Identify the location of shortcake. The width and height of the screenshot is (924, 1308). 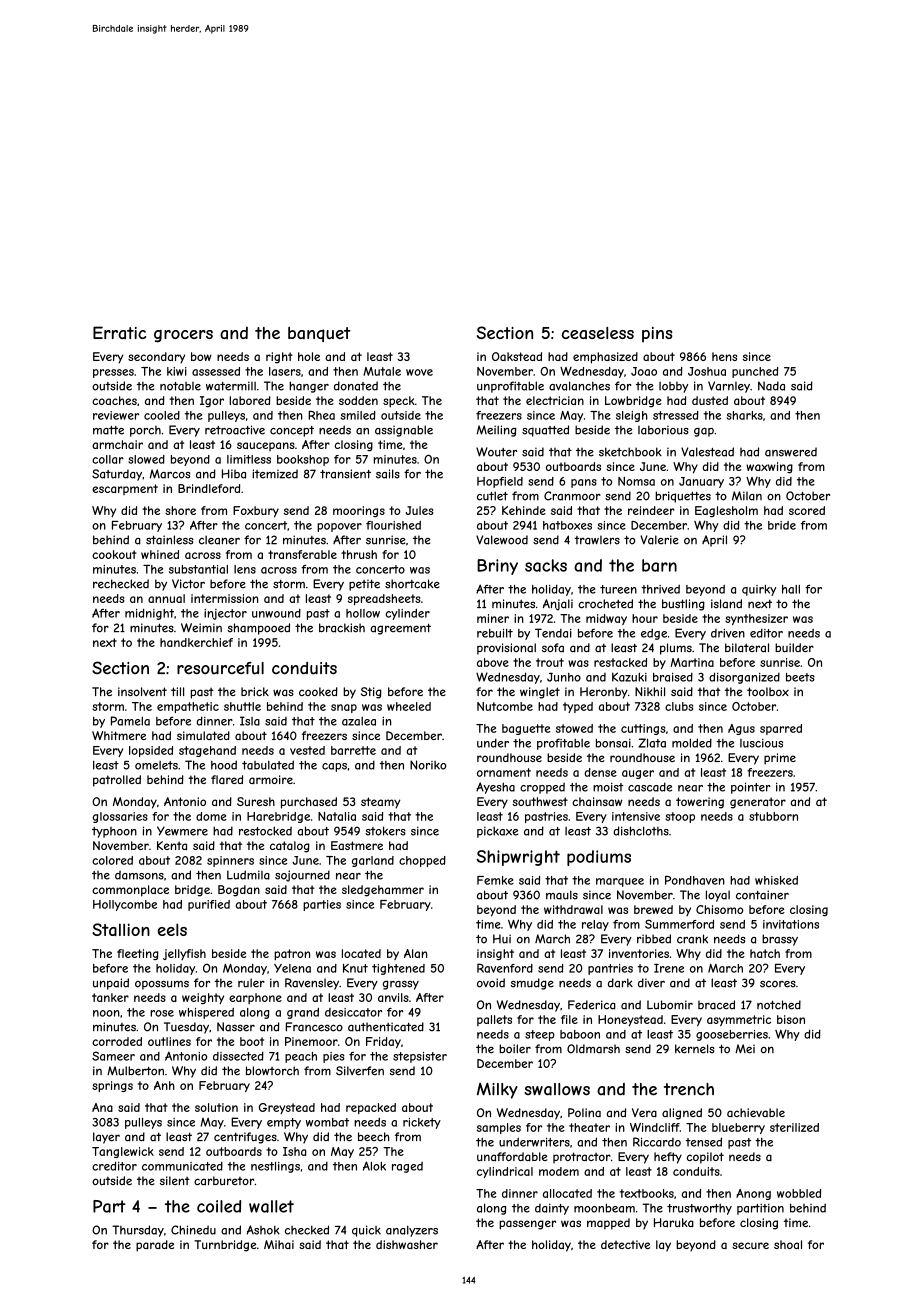
(412, 584).
